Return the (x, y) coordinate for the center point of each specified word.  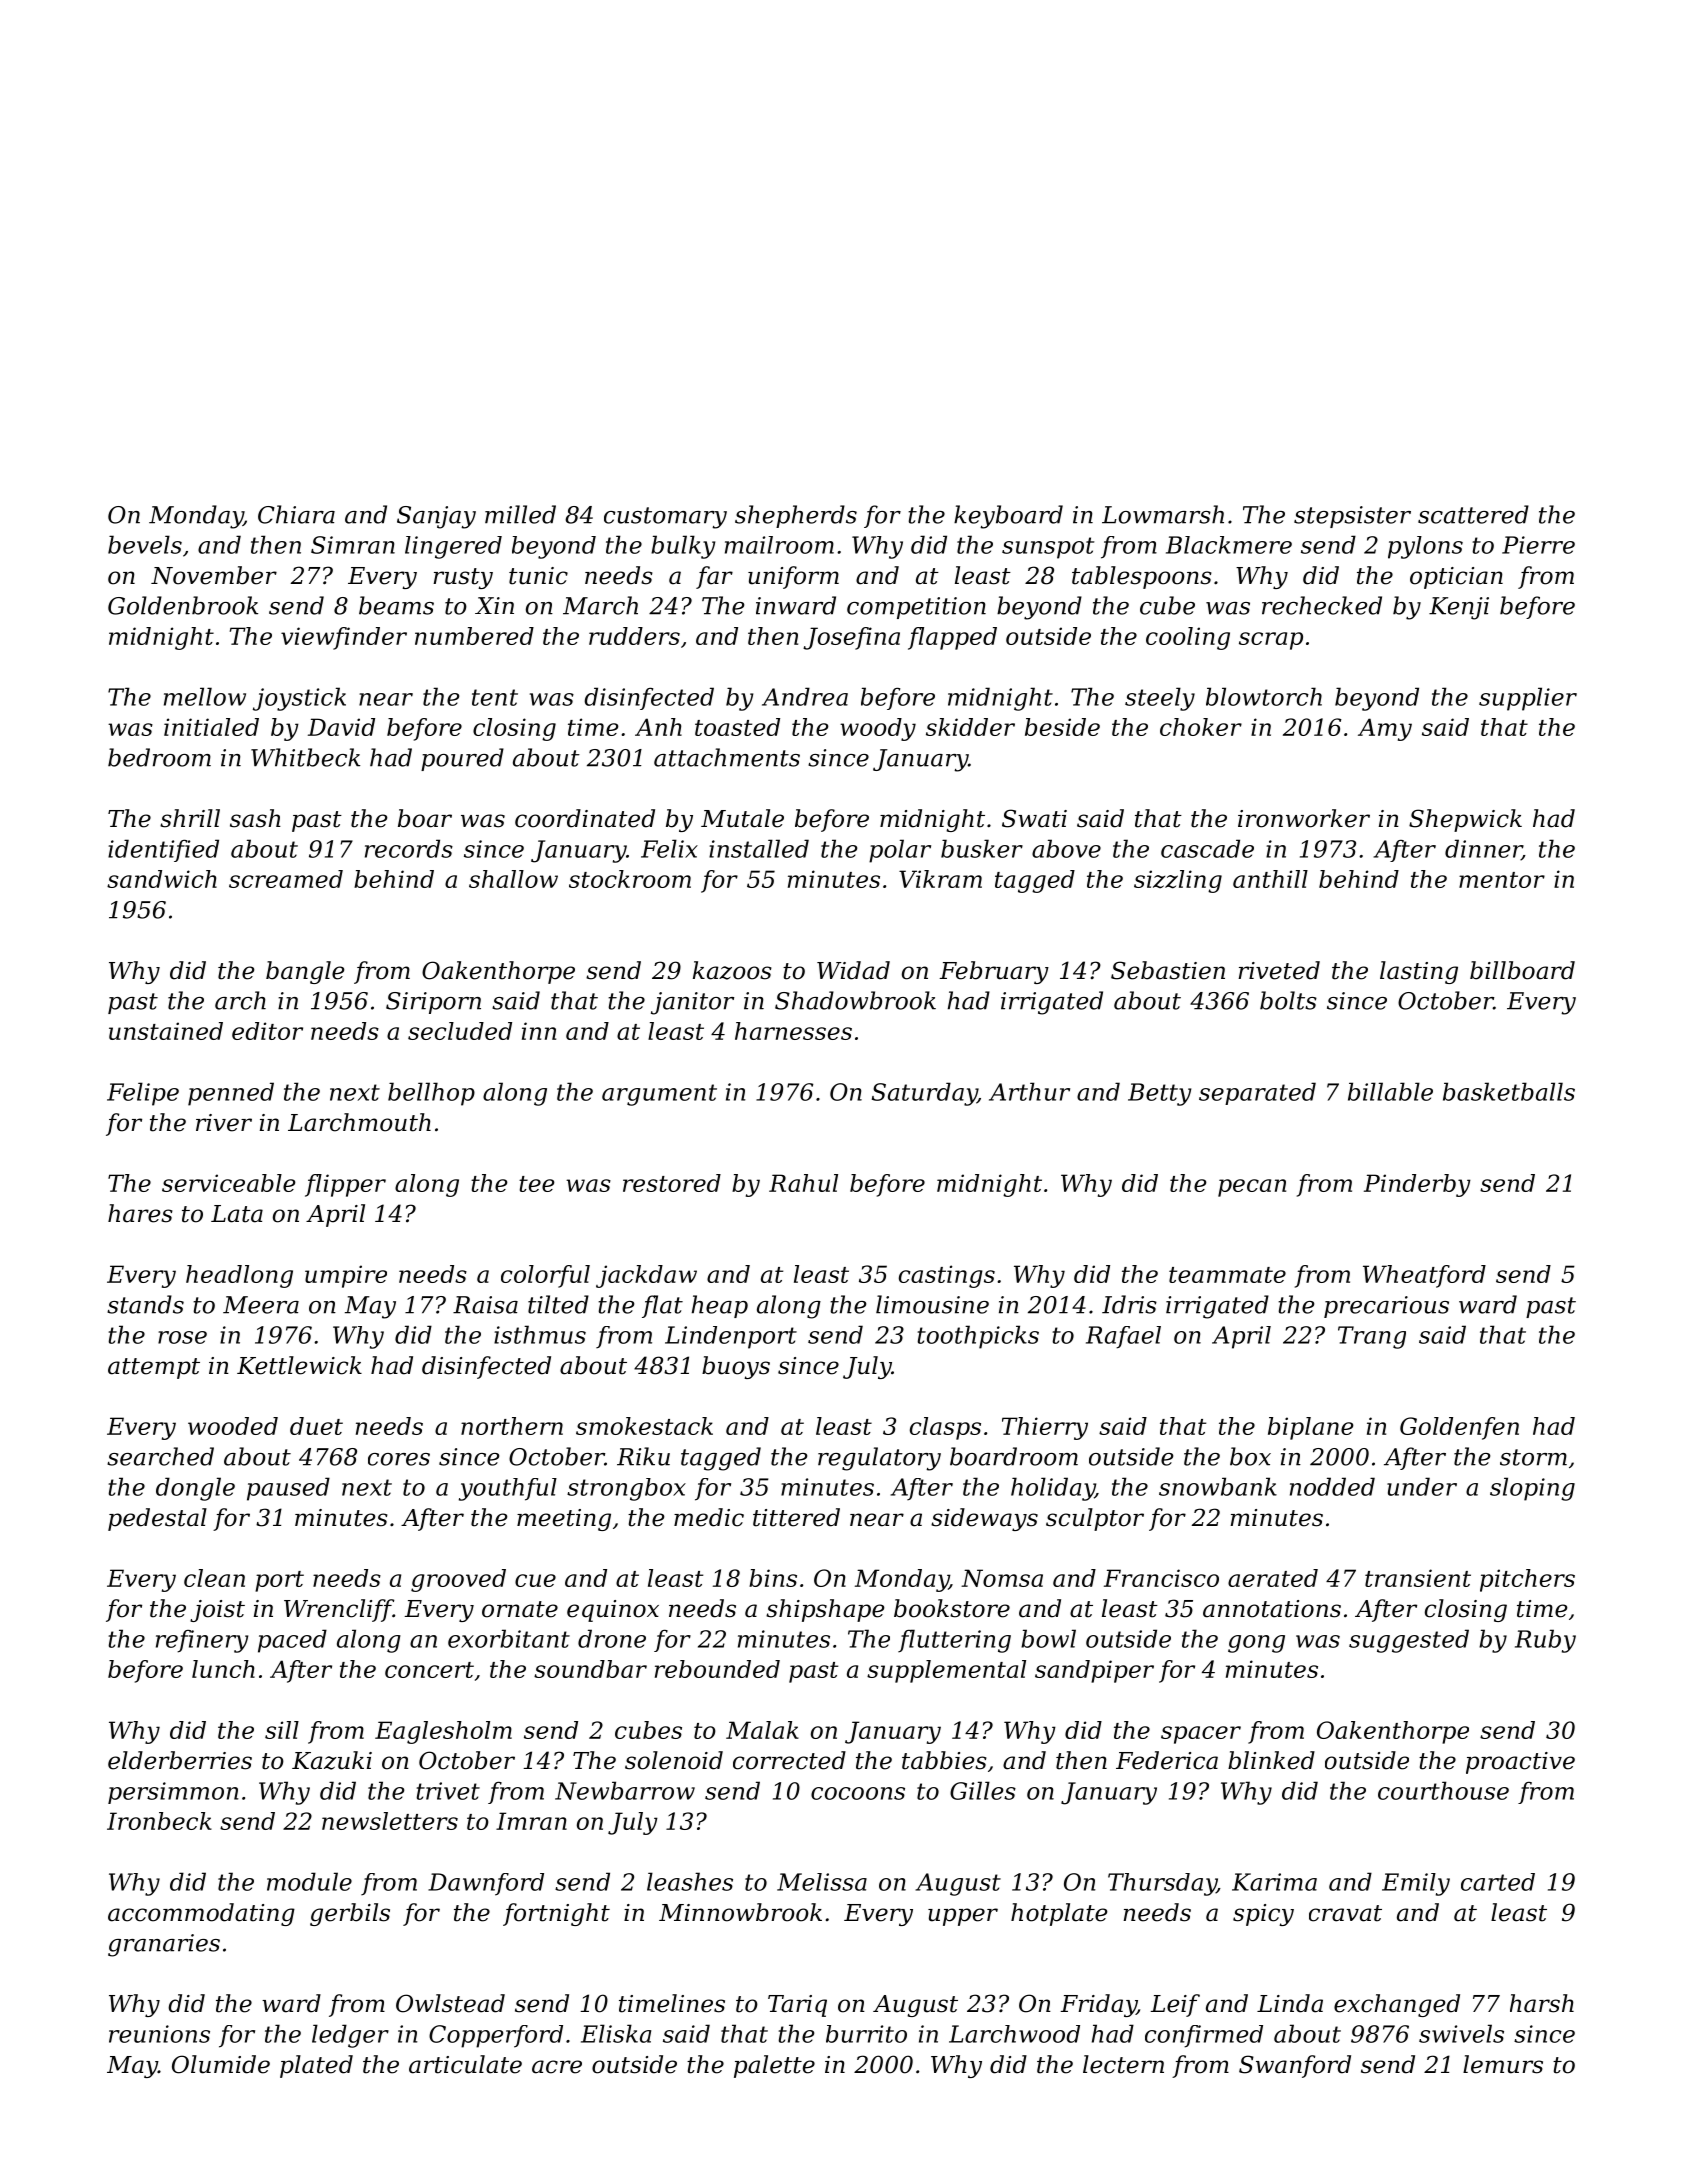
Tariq (797, 2006)
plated (316, 2066)
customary (665, 518)
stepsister (1352, 517)
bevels (145, 544)
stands (145, 1304)
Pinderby (1417, 1185)
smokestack (644, 1426)
